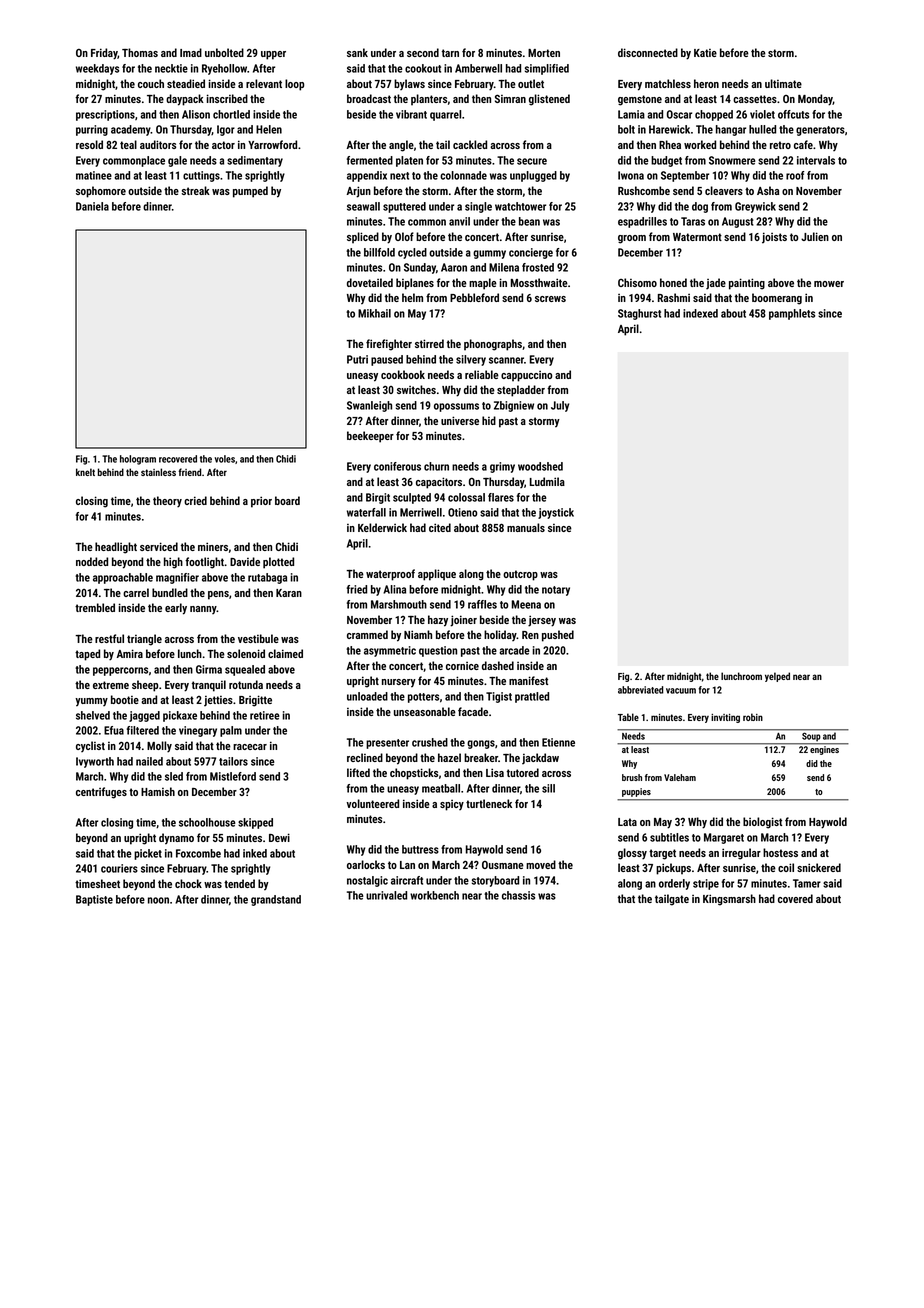 This page has height=1308, width=924. Describe the element at coordinates (92, 206) in the page. I see `Daniela` at that location.
